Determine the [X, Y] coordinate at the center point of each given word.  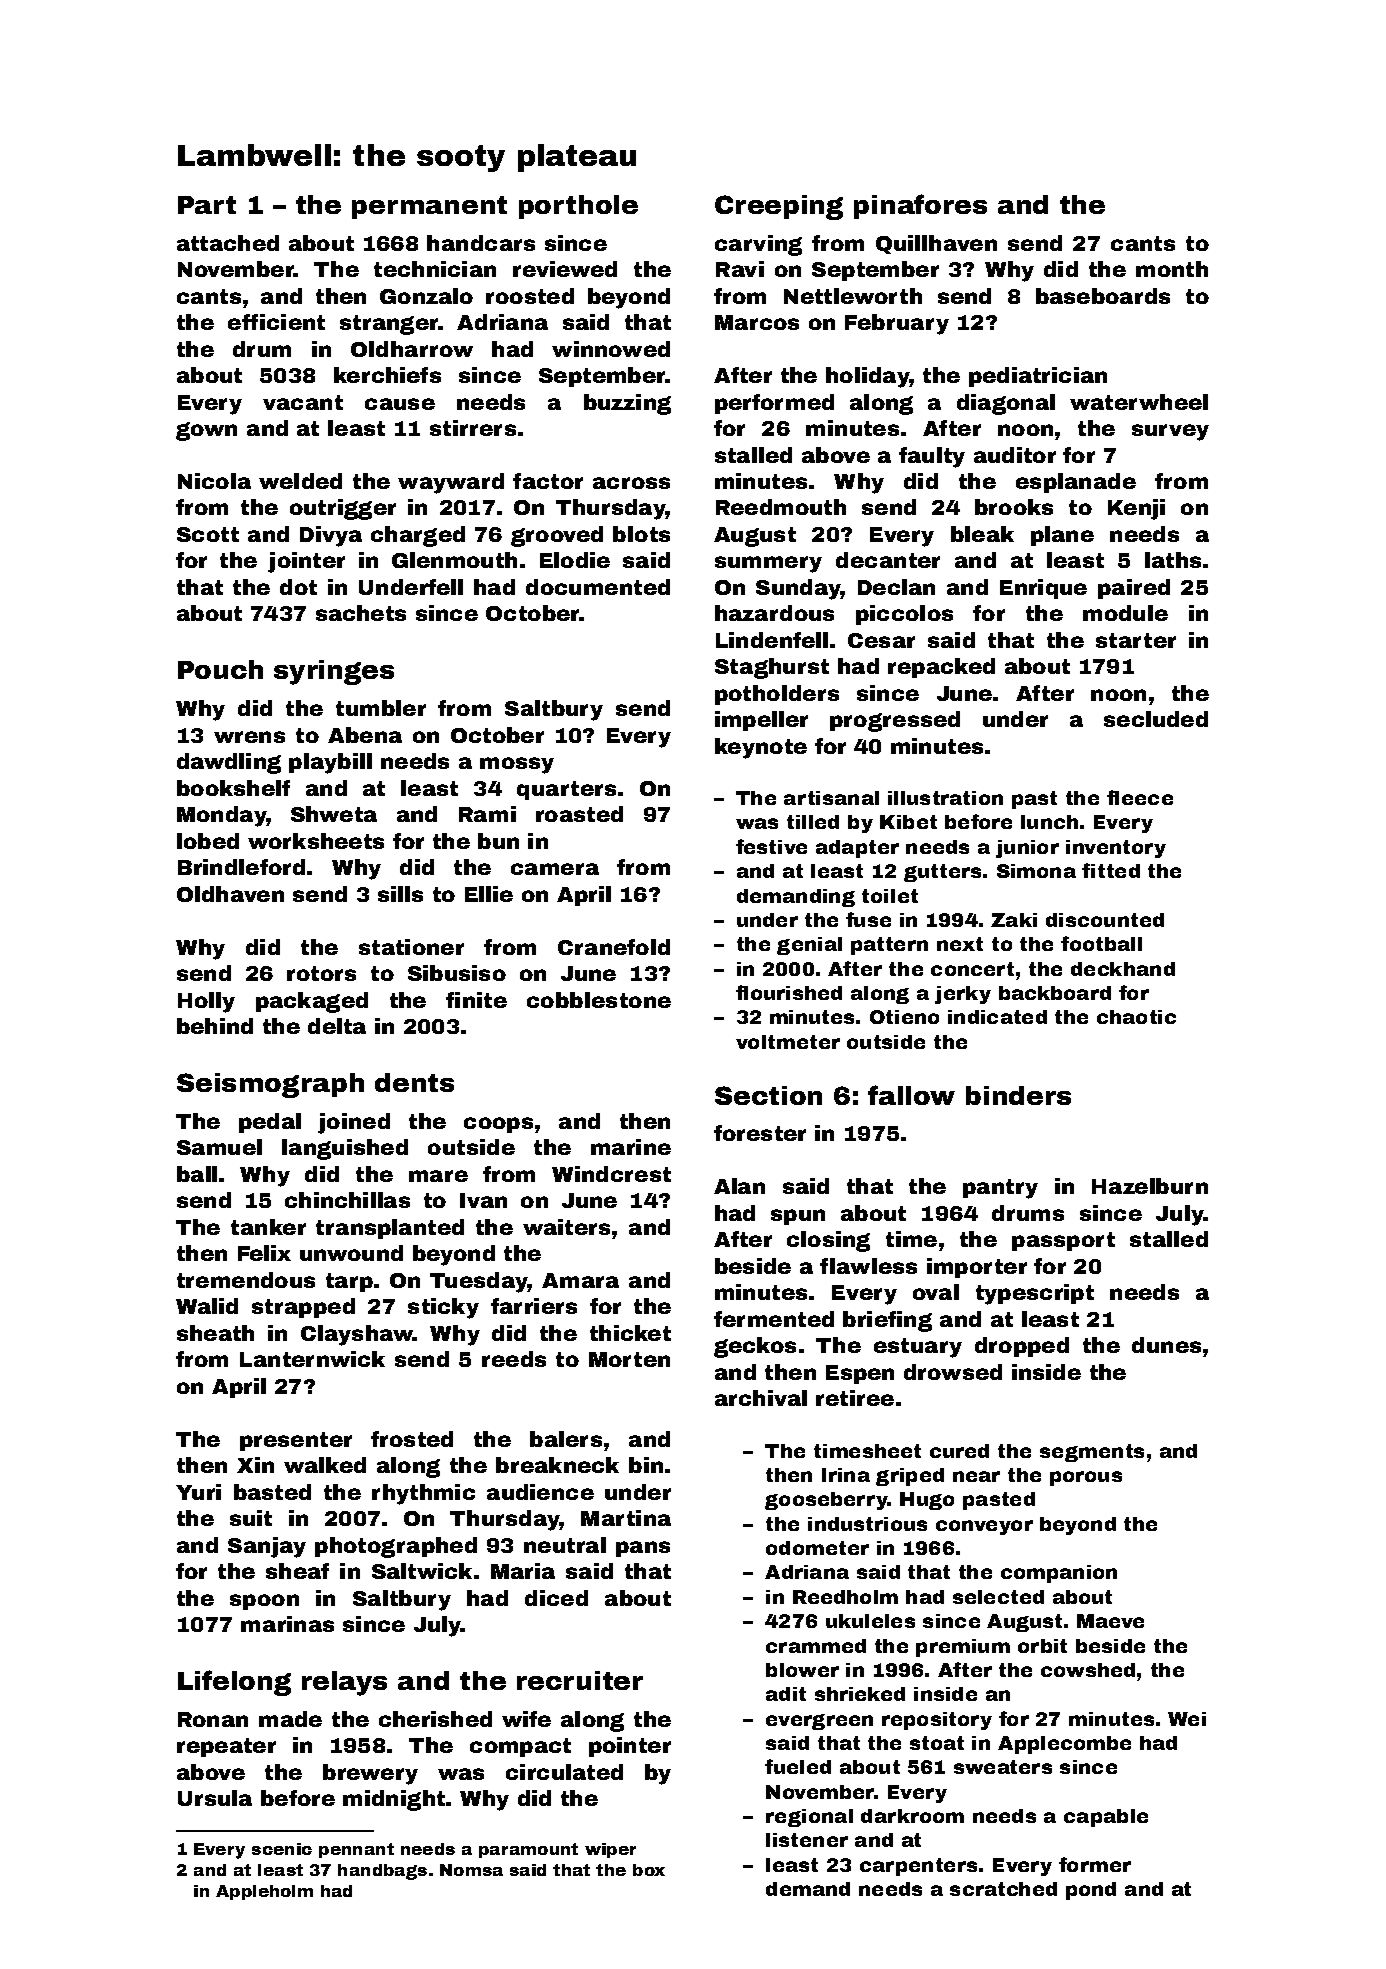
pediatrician [1038, 377]
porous [1086, 1478]
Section [768, 1095]
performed [774, 404]
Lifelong [234, 1683]
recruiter [580, 1680]
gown [206, 431]
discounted [1105, 920]
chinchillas [347, 1200]
